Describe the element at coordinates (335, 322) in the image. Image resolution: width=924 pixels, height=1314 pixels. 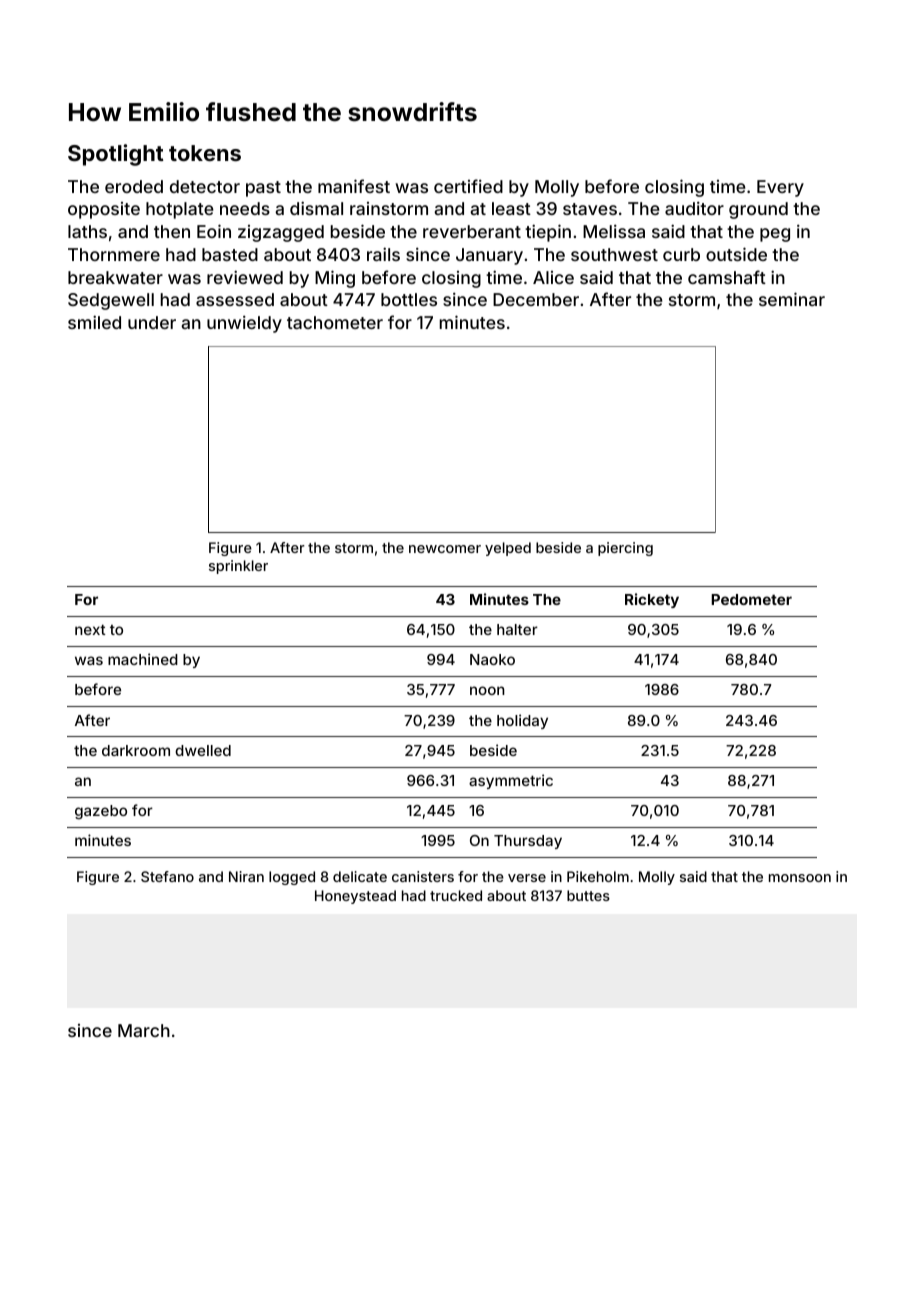
I see `tachometer` at that location.
